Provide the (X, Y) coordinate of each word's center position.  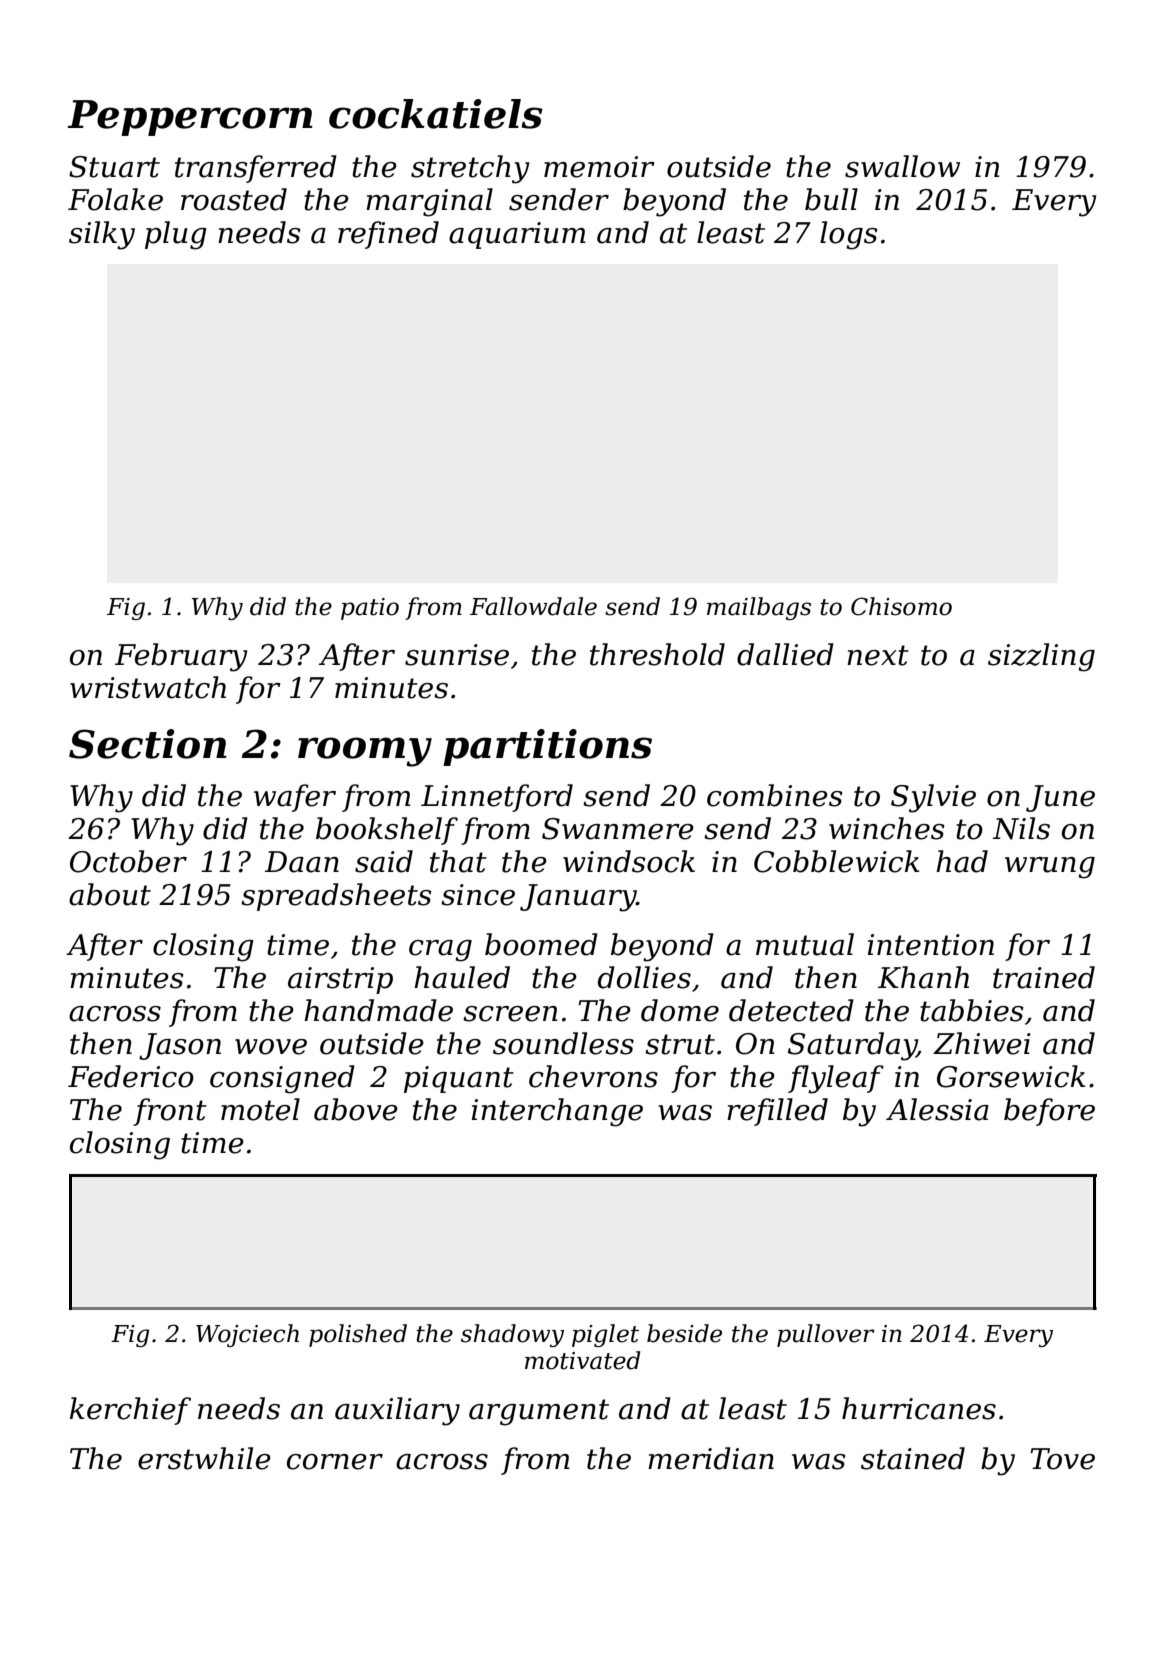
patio (370, 609)
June (1060, 798)
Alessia (937, 1109)
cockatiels (436, 114)
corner (335, 1462)
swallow (902, 166)
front (170, 1112)
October (128, 861)
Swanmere (618, 829)
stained (913, 1458)
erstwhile (204, 1458)
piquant (459, 1079)
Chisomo (901, 606)
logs (849, 235)
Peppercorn (190, 118)
